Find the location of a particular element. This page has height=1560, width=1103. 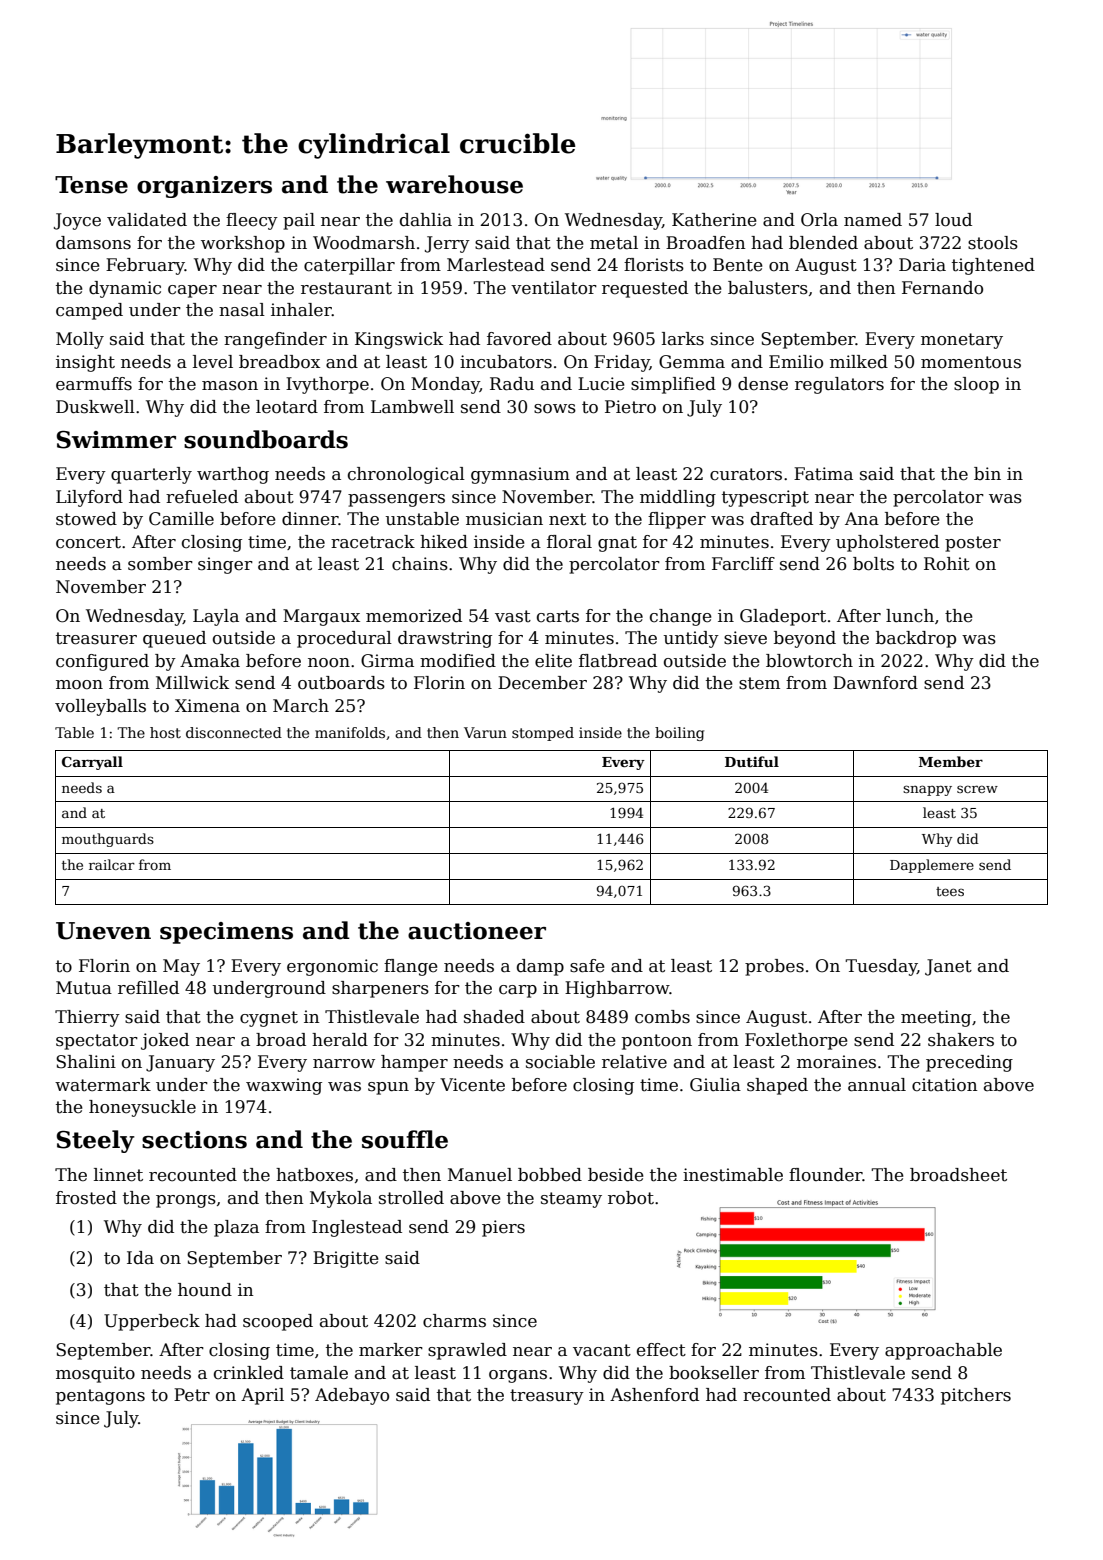

piers is located at coordinates (503, 1228).
